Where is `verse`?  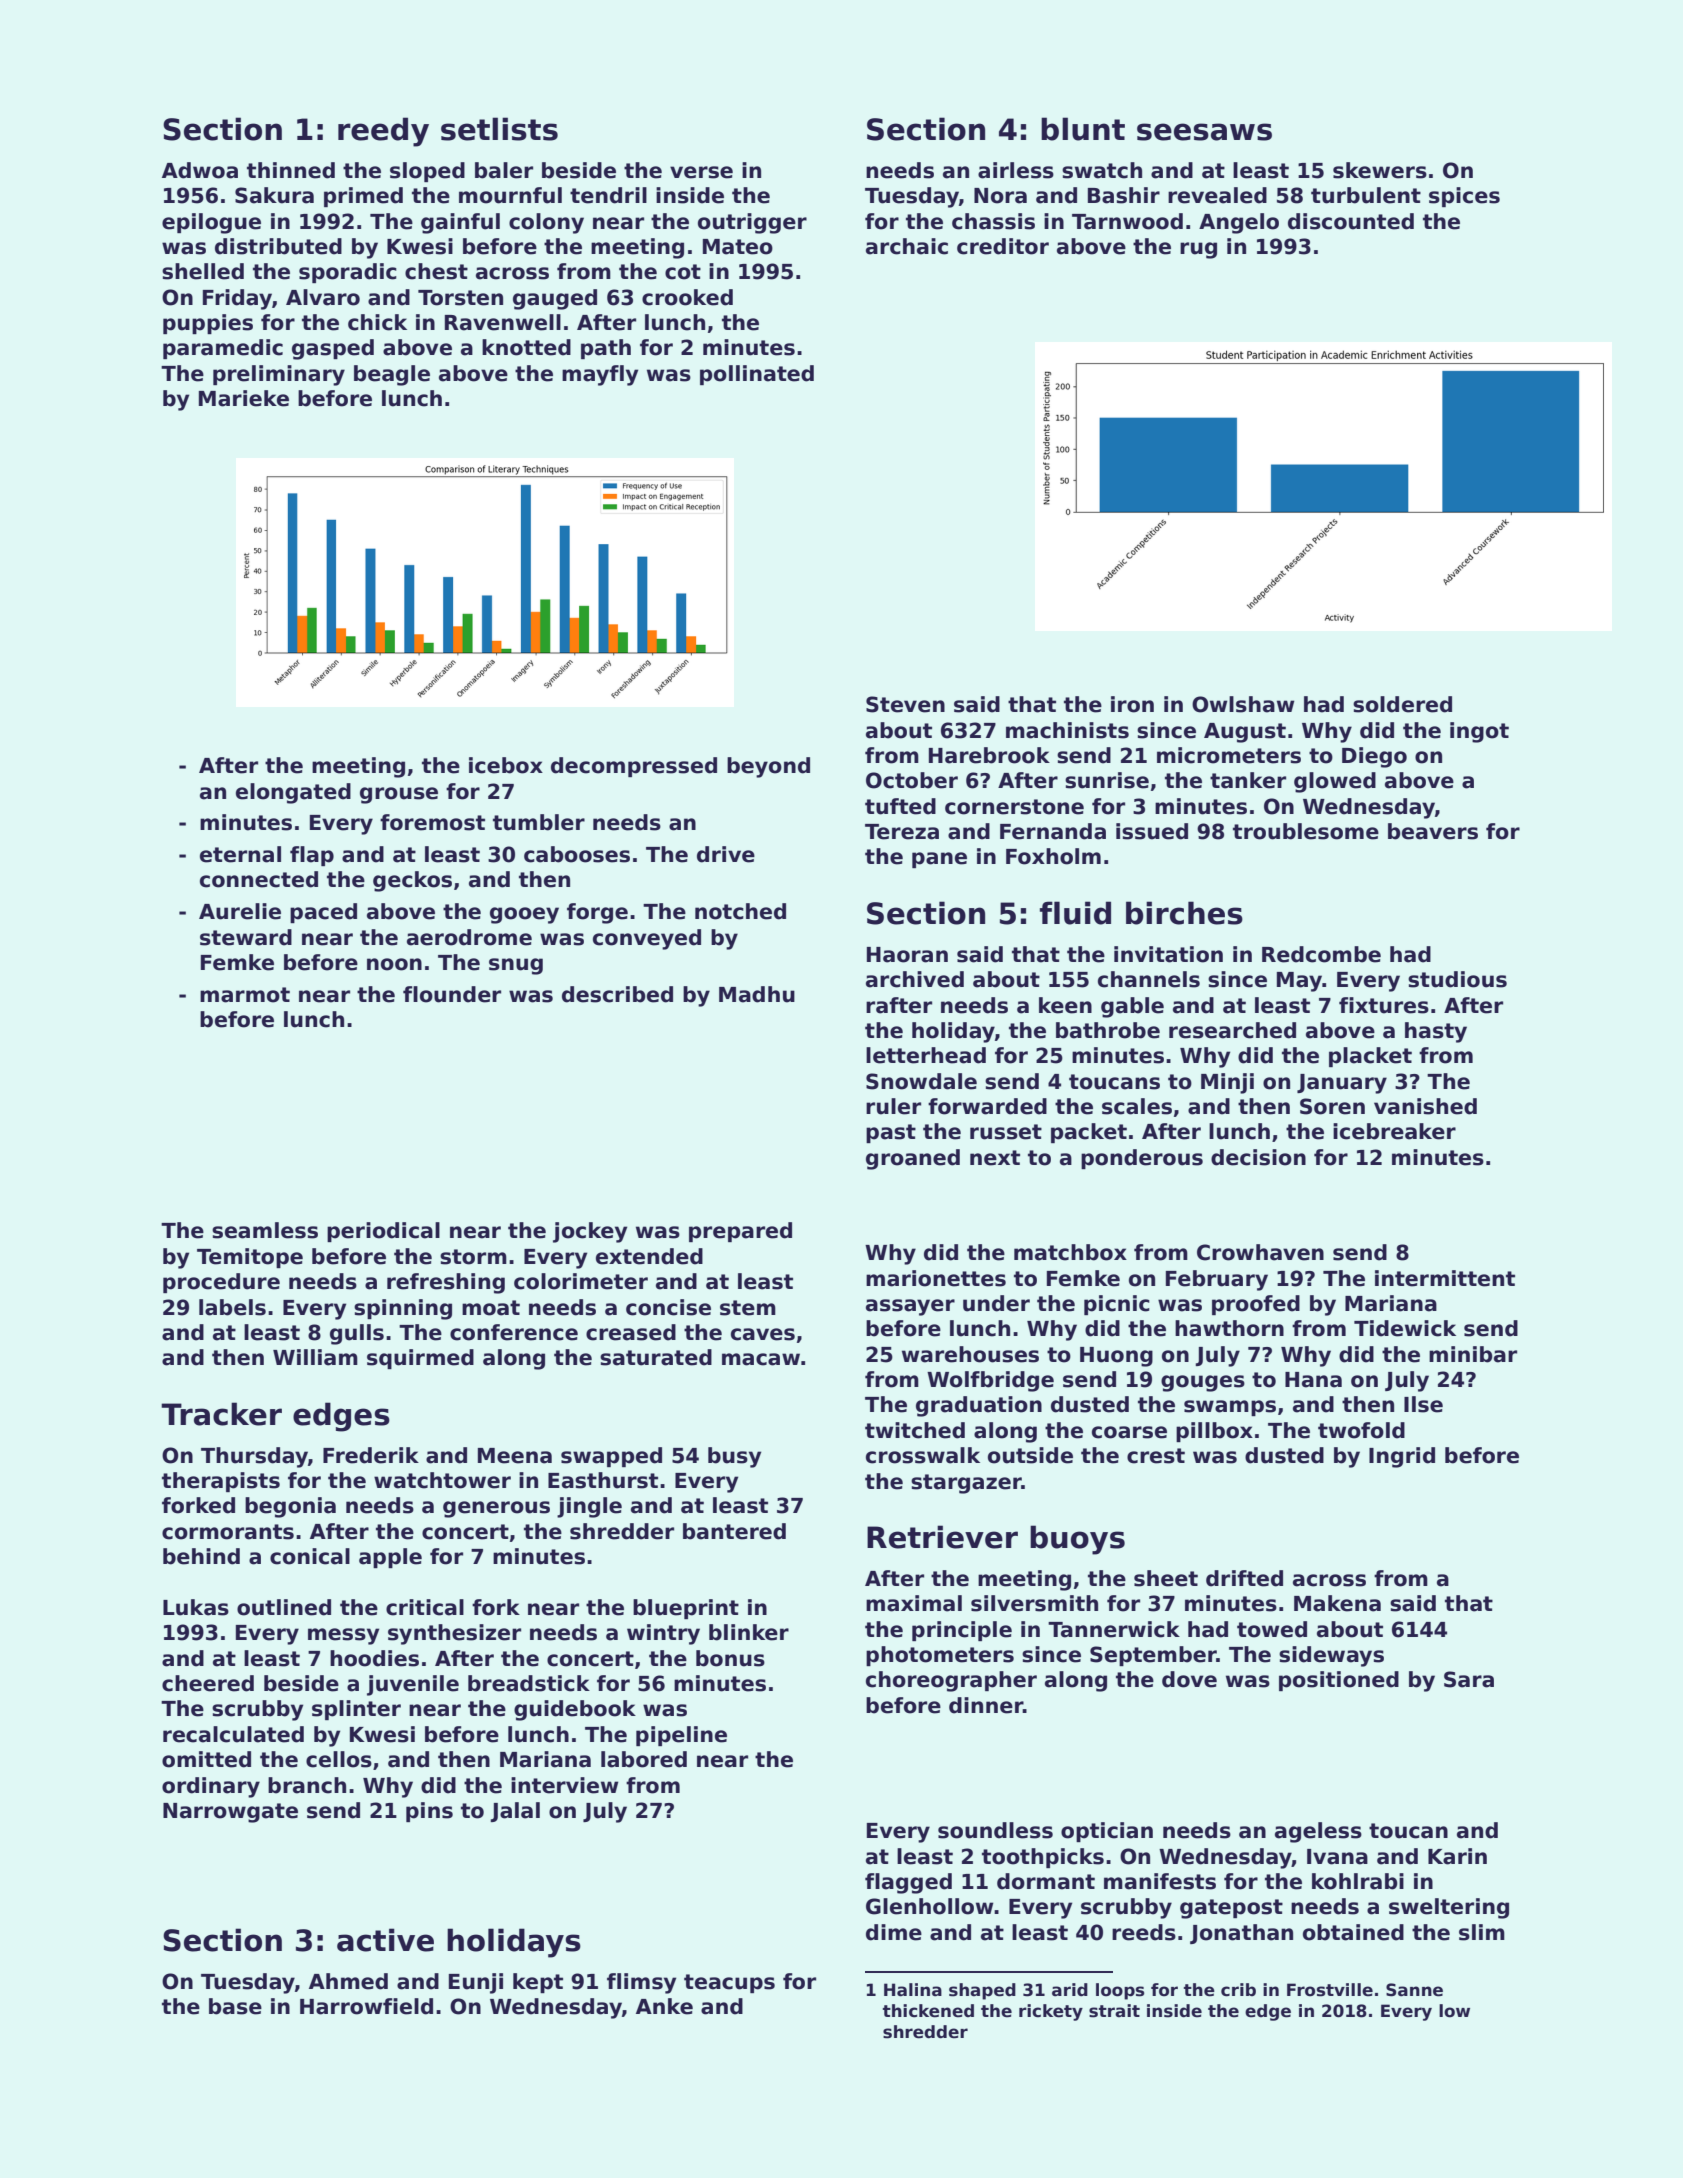 verse is located at coordinates (701, 172).
